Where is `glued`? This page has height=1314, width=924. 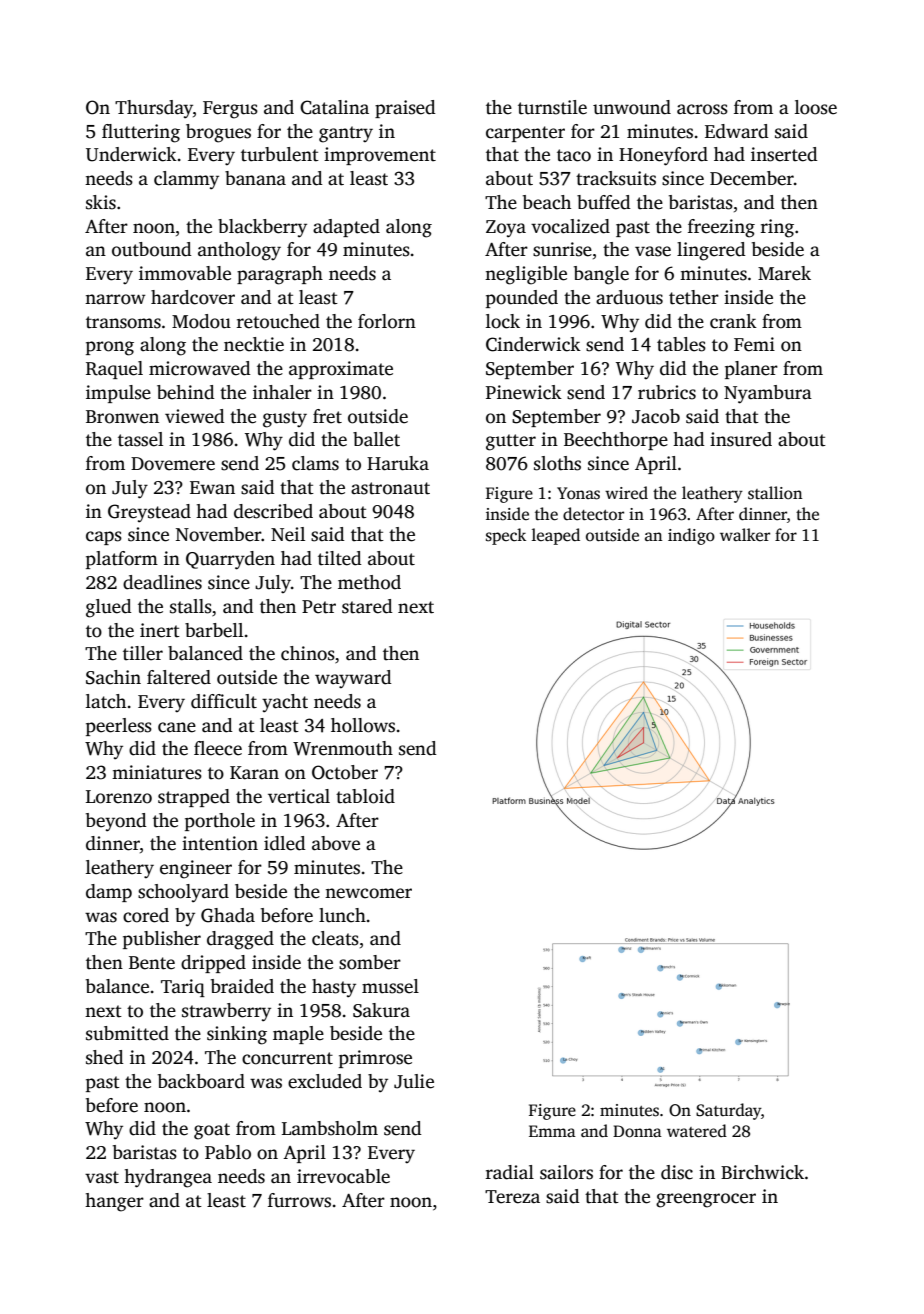
glued is located at coordinates (109, 608).
